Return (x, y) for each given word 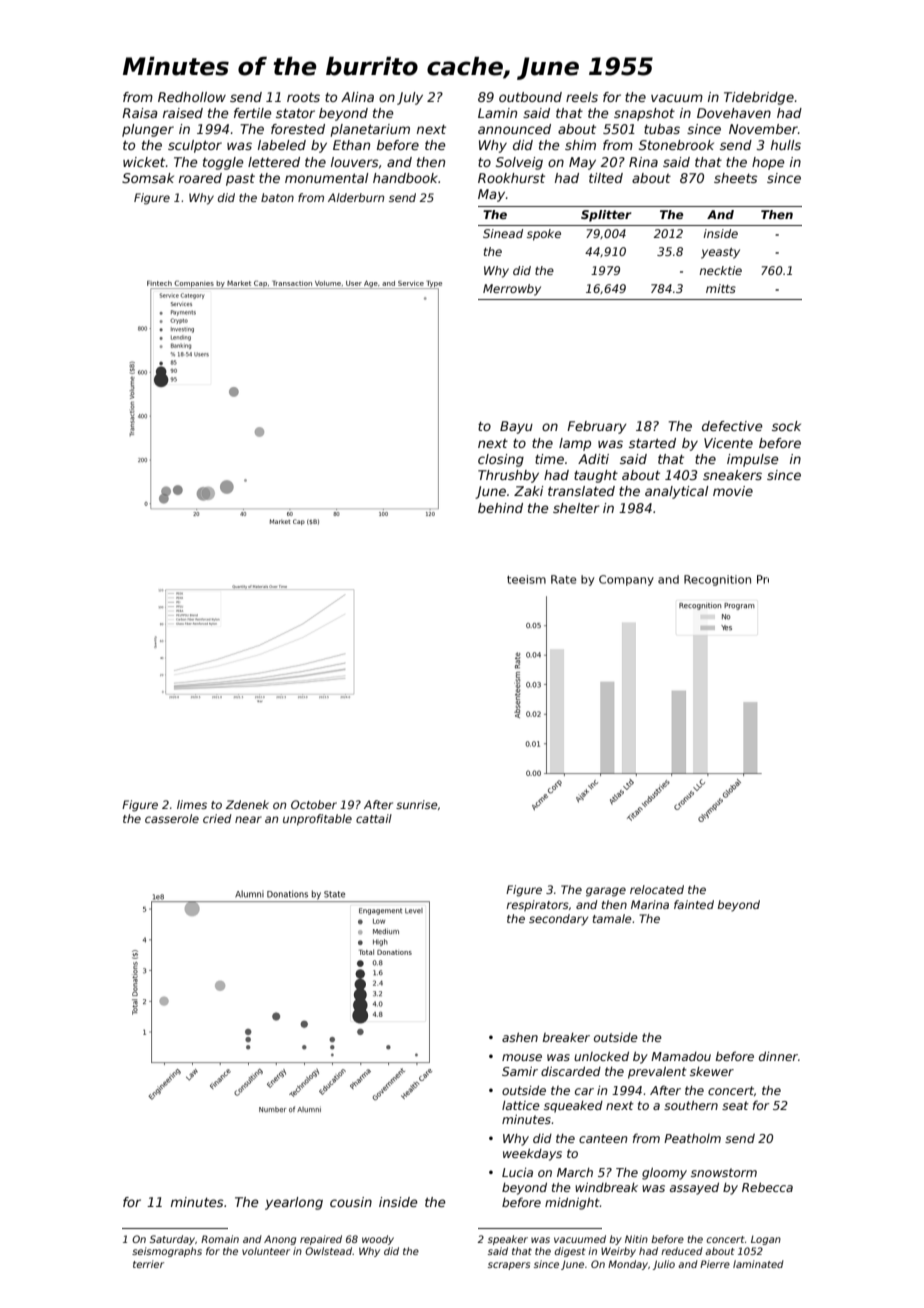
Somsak (148, 178)
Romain (220, 1239)
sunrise (417, 804)
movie (733, 491)
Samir (520, 1071)
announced (514, 129)
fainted (694, 904)
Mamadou (681, 1056)
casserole (172, 818)
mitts (721, 288)
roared (200, 178)
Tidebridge (759, 98)
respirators (537, 905)
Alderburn (356, 197)
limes (192, 804)
